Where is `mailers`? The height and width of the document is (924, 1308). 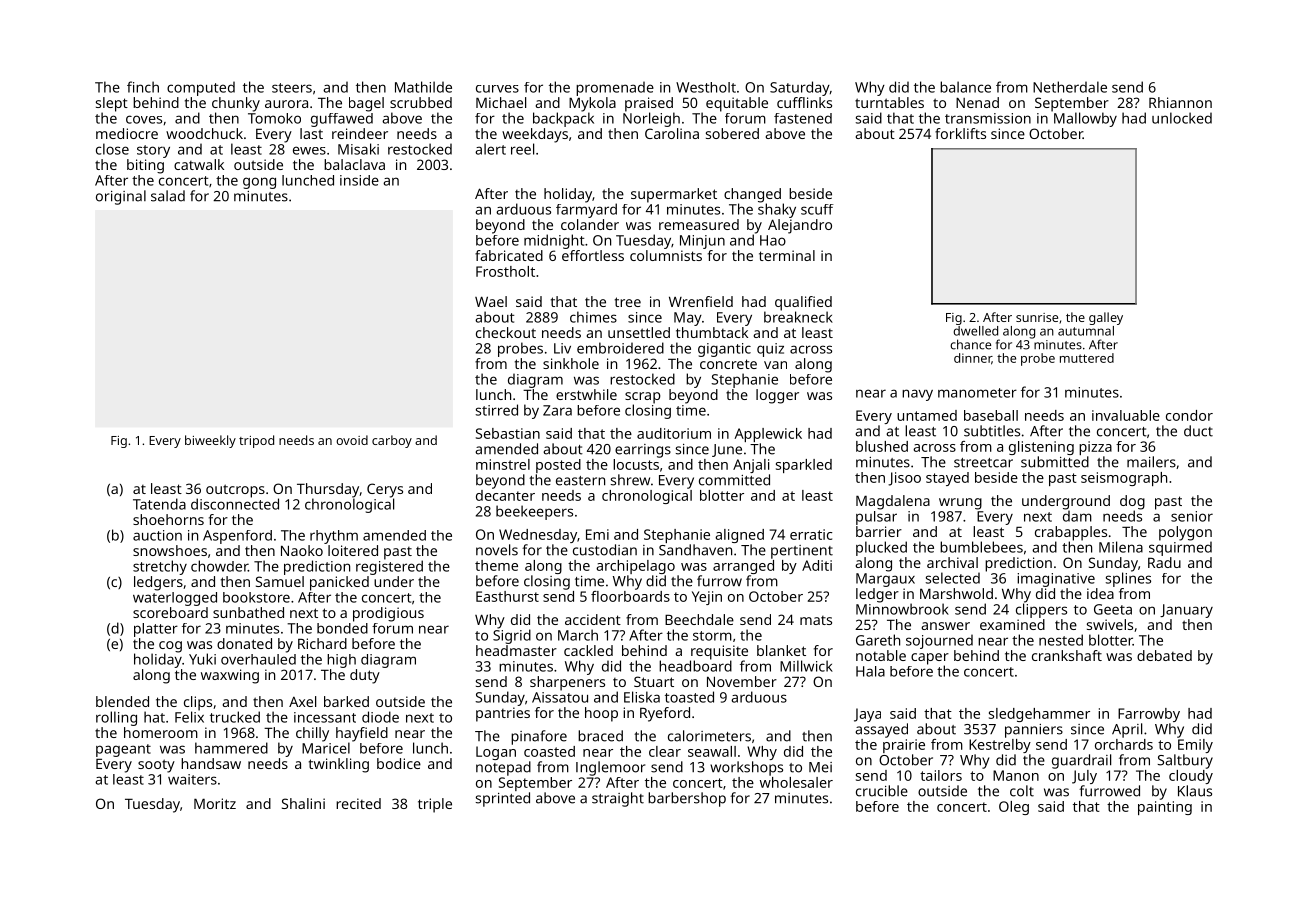 mailers is located at coordinates (1151, 462).
